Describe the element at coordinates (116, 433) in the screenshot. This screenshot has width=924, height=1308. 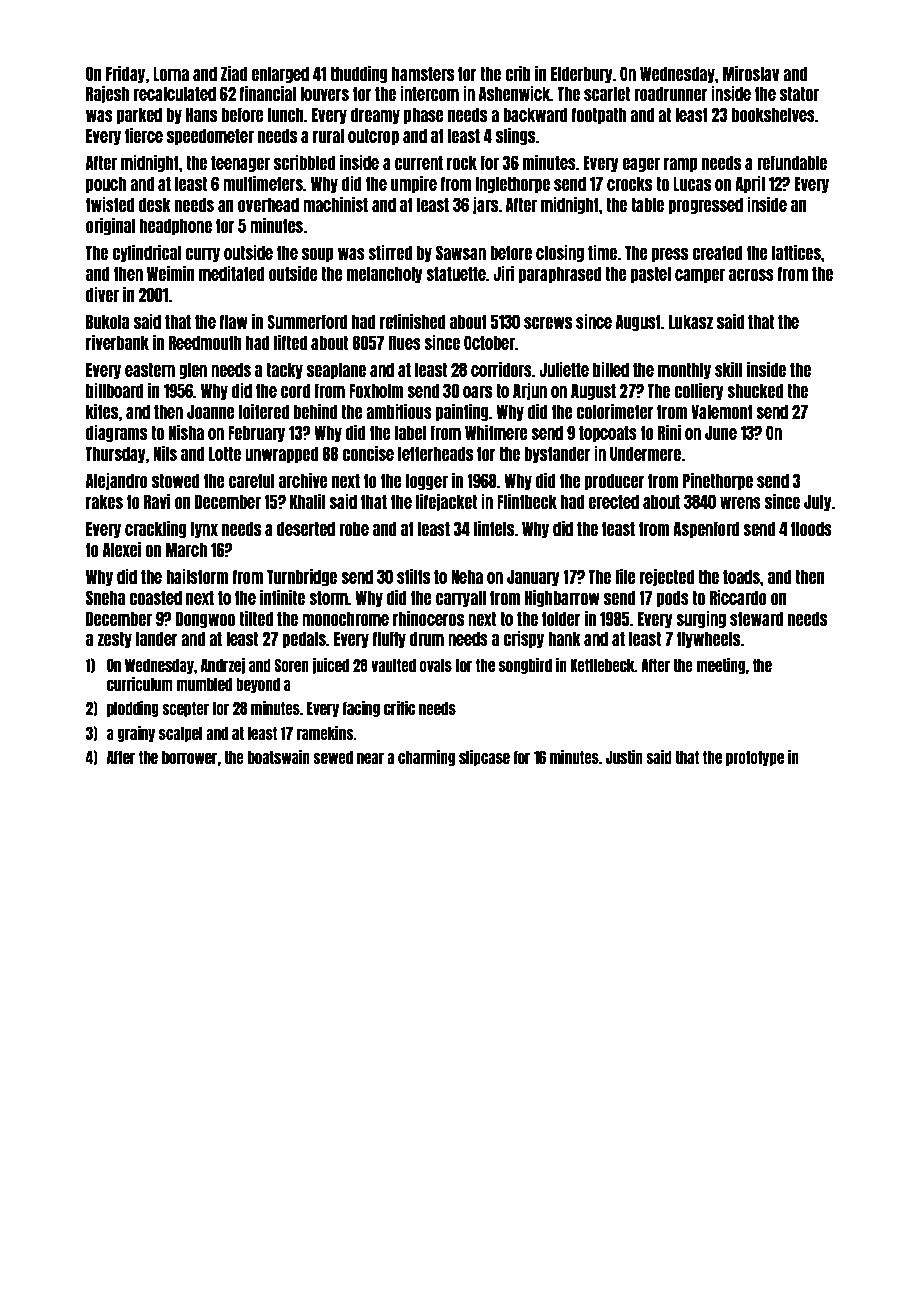
I see `diagrams` at that location.
